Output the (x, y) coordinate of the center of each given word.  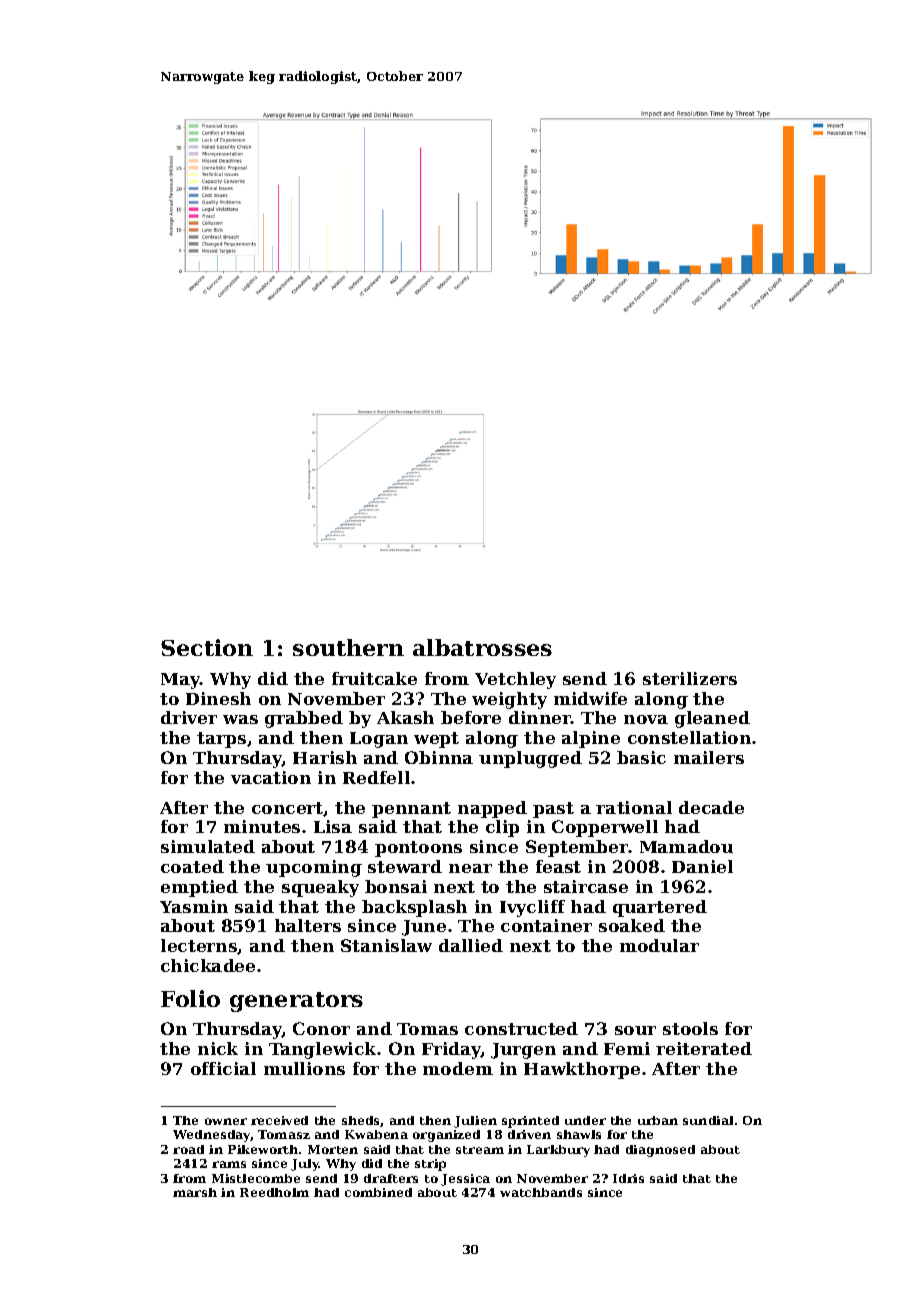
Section (207, 647)
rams (229, 1164)
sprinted (530, 1122)
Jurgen (523, 1051)
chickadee (208, 965)
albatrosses (482, 647)
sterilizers (690, 678)
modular (659, 945)
